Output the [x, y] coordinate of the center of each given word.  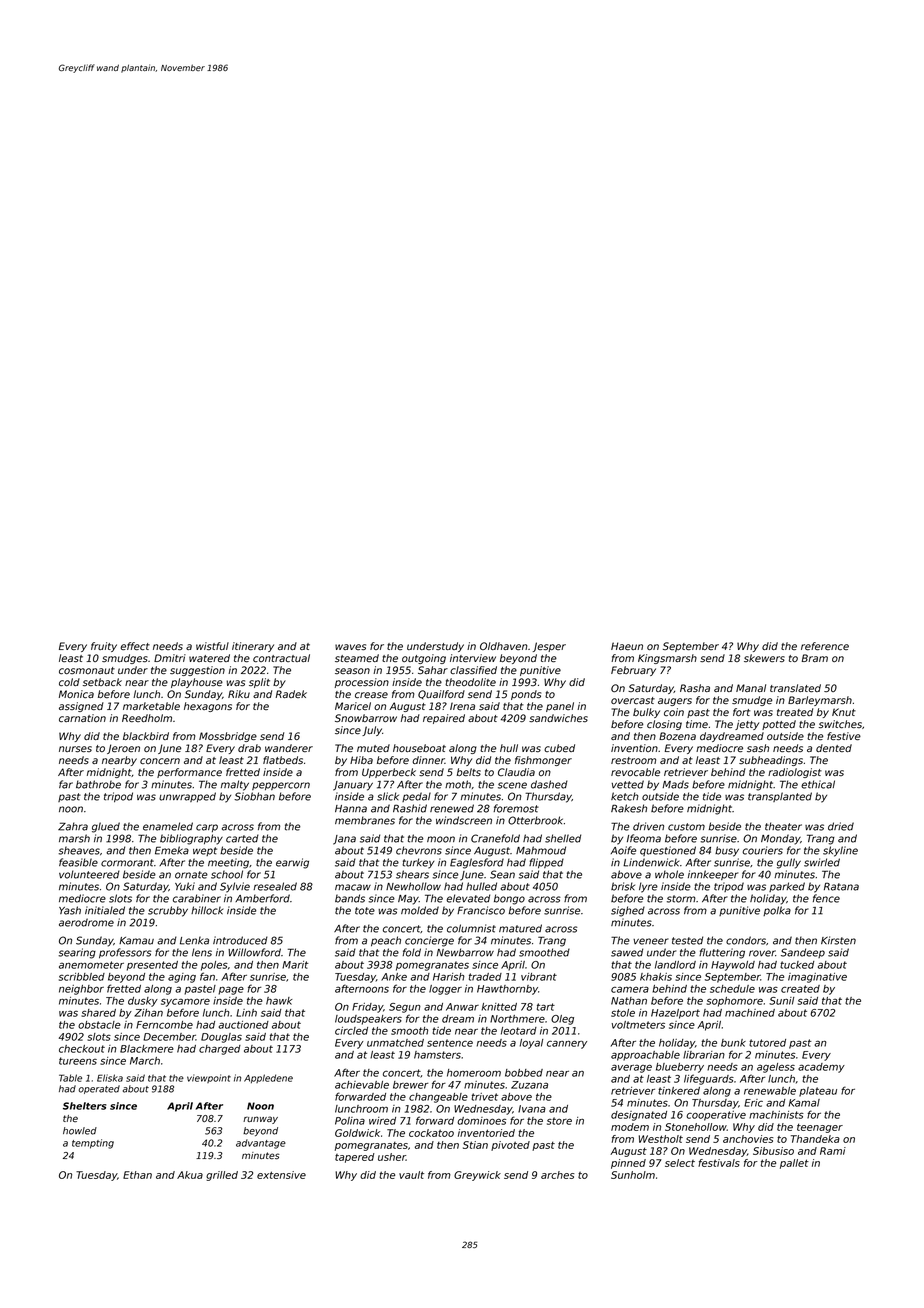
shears [412, 874]
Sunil [781, 1001]
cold [69, 682]
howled [80, 1131]
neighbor [81, 990]
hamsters [437, 1055]
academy [821, 1068]
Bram [815, 658]
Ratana [841, 886]
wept [205, 851]
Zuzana [529, 1085]
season [352, 671]
